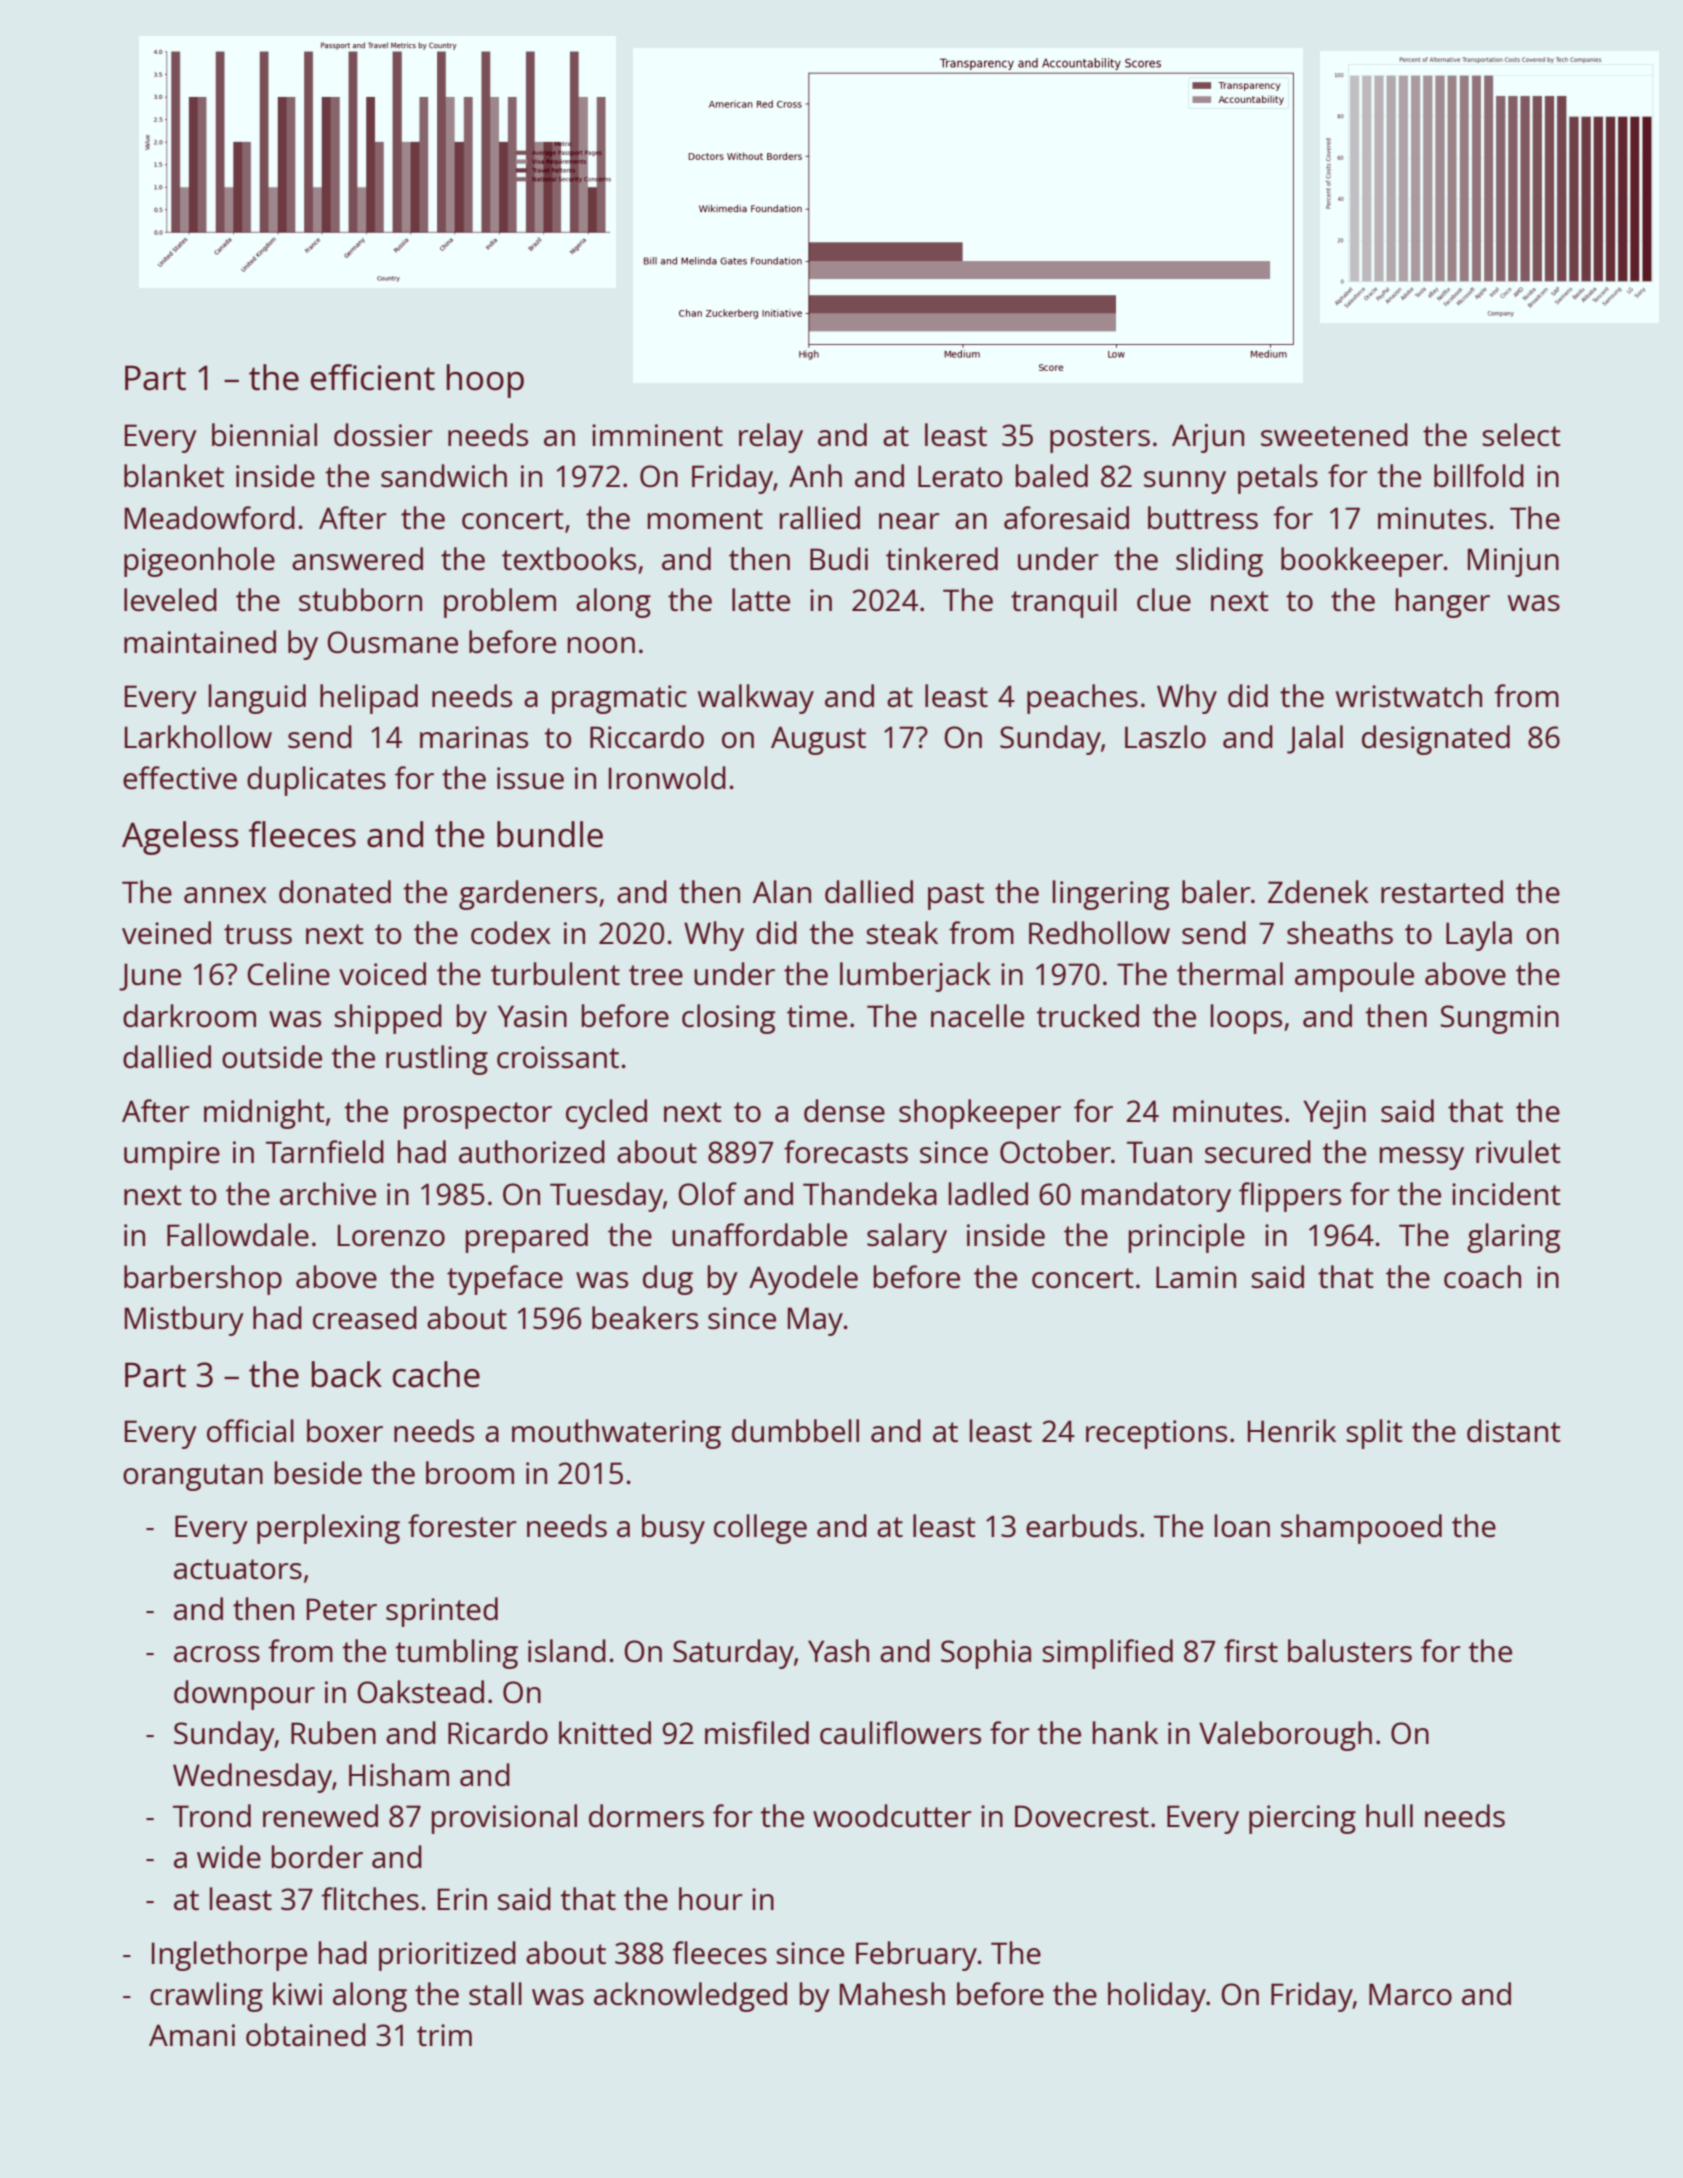 This screenshot has height=2178, width=1683. Describe the element at coordinates (846, 1152) in the screenshot. I see `forecasts` at that location.
